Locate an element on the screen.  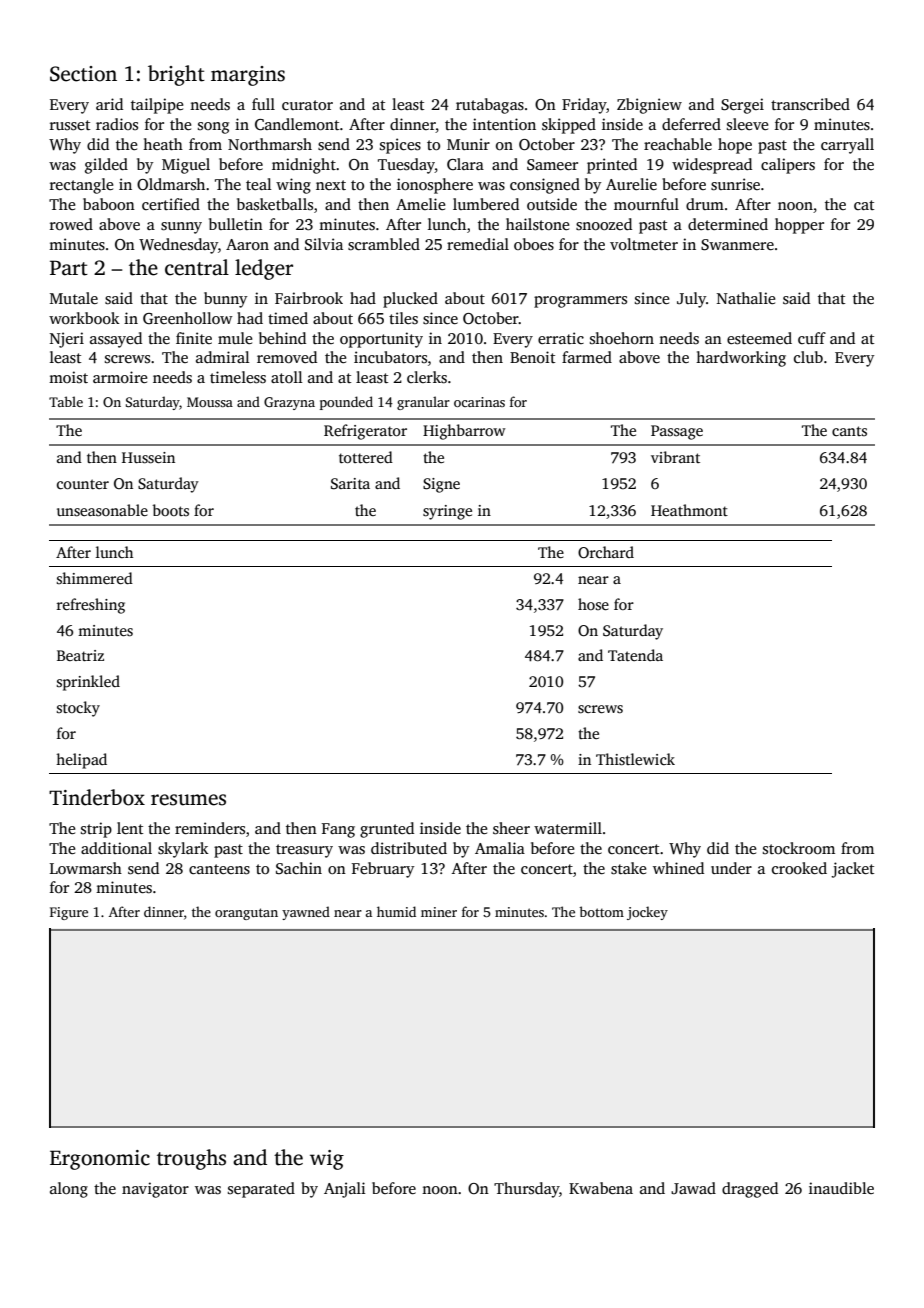
bottom is located at coordinates (601, 911).
